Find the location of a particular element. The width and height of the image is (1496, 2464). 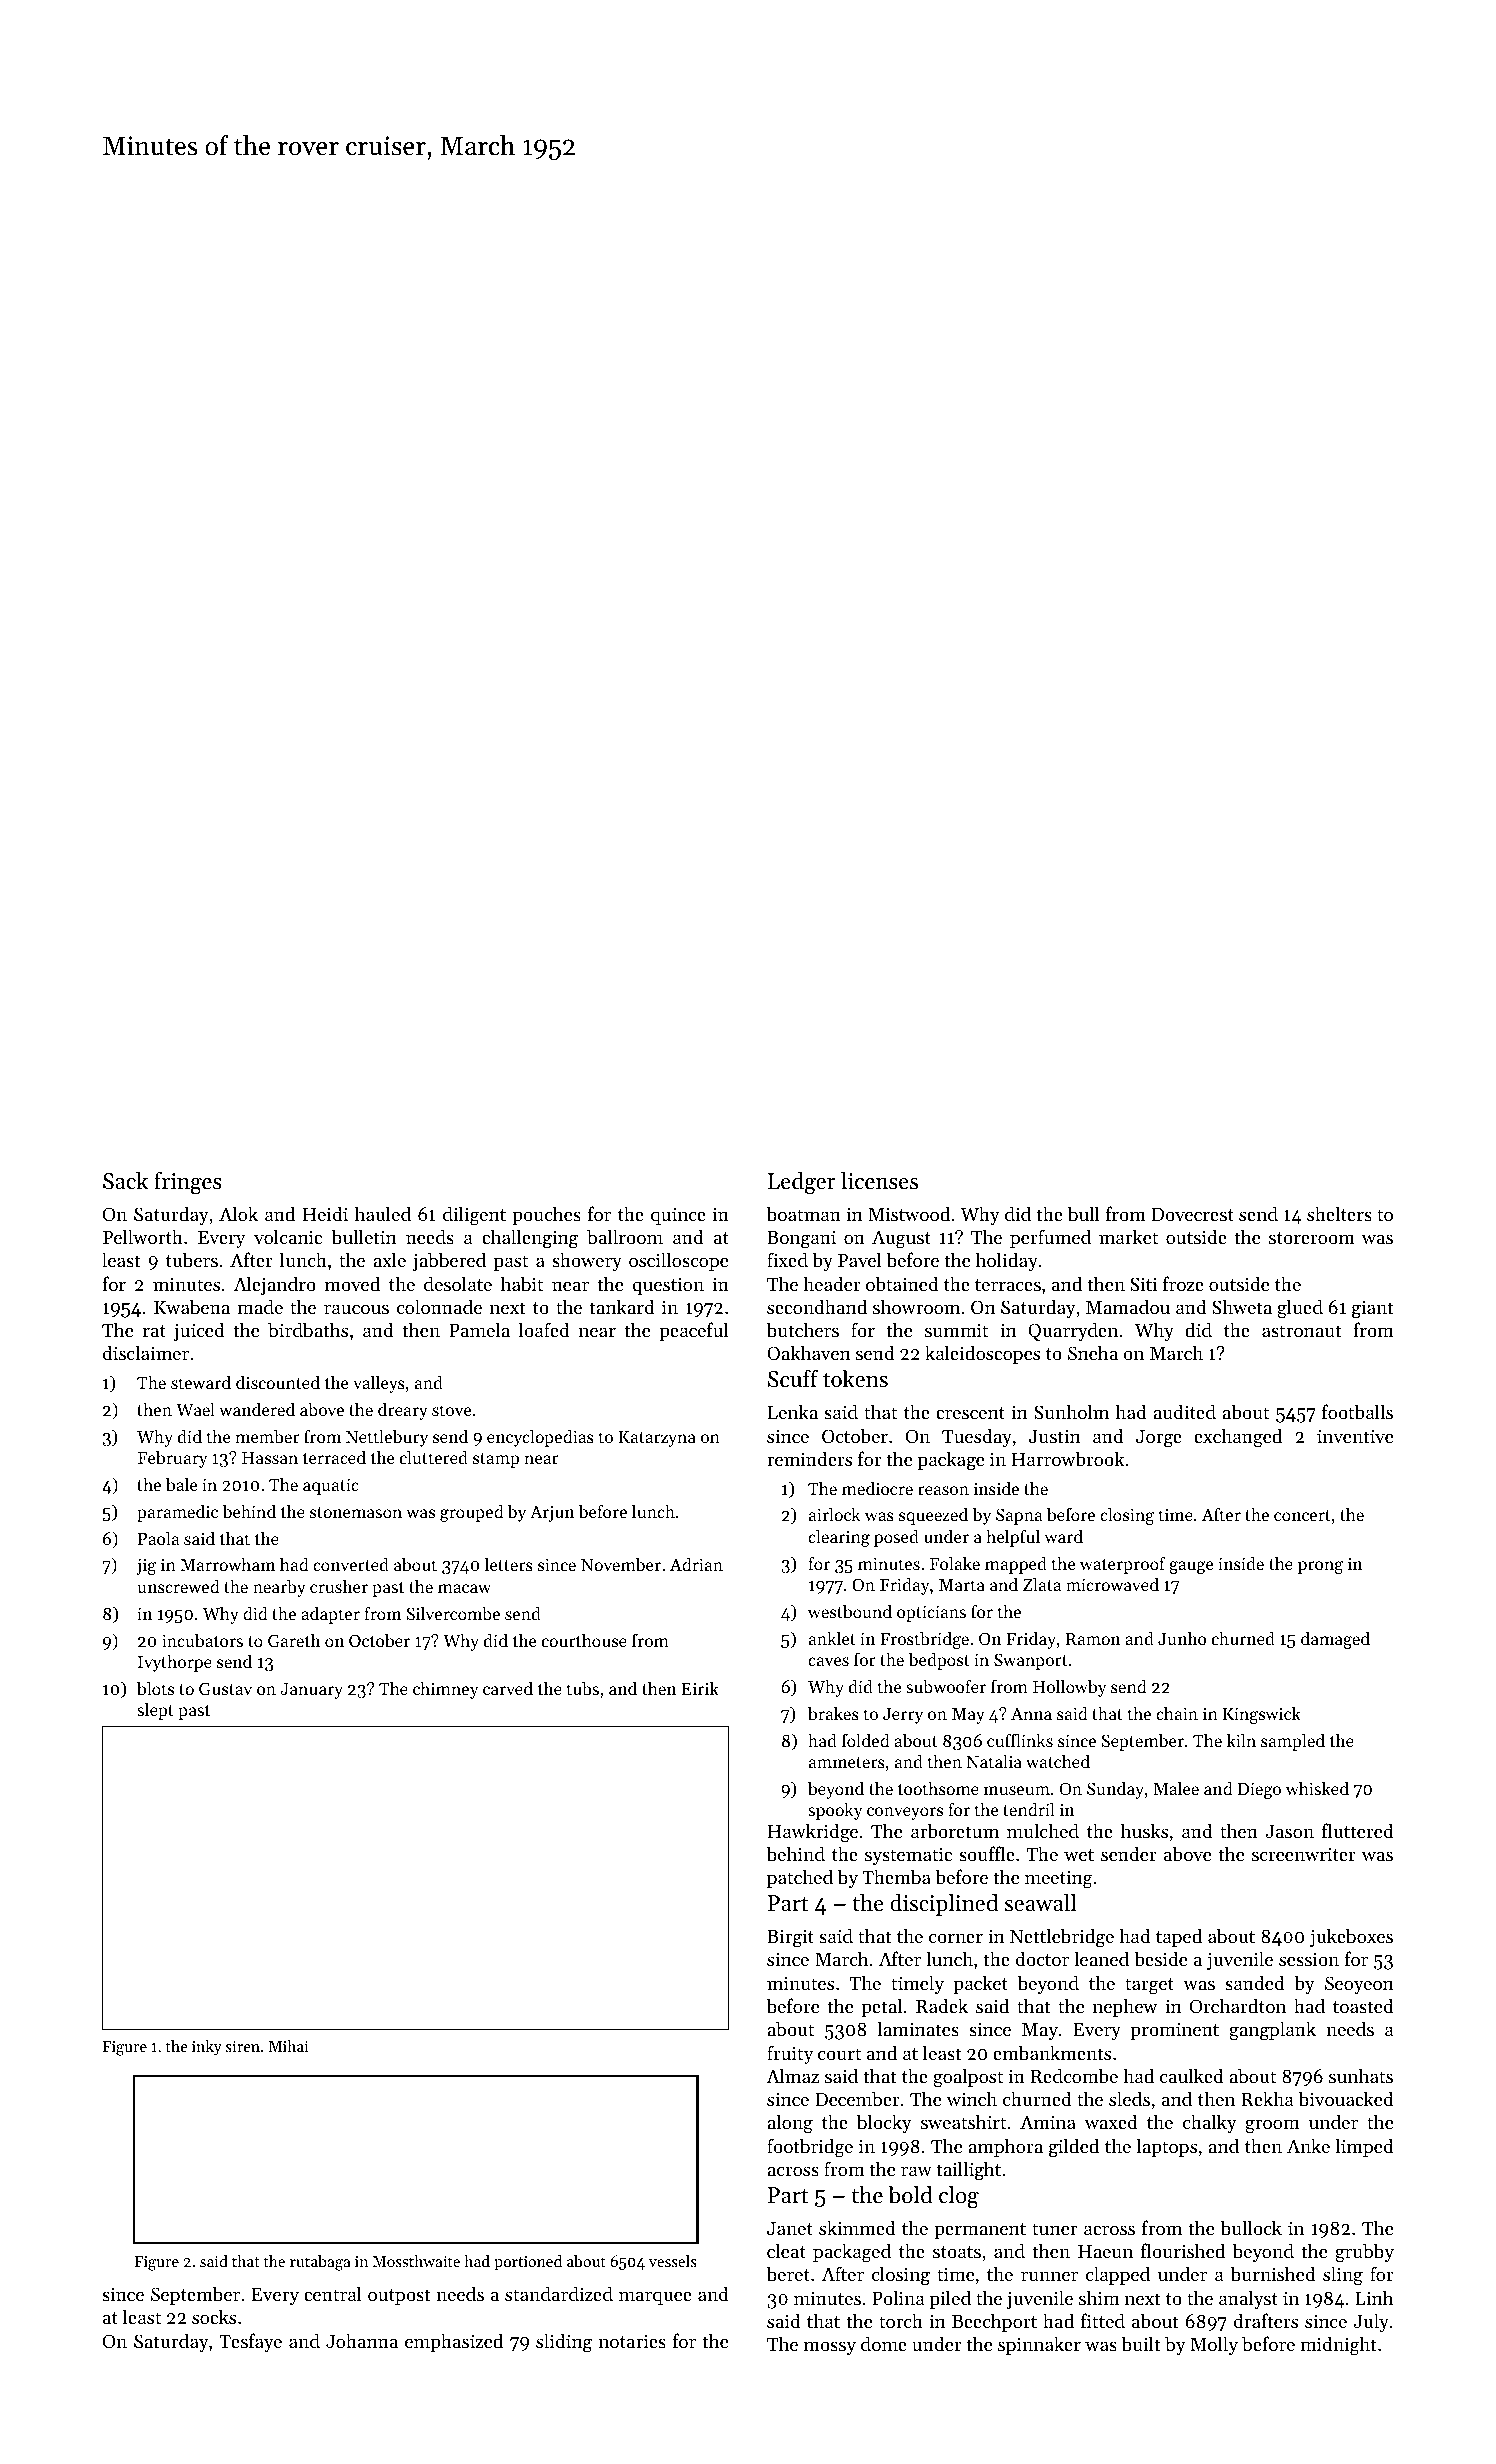

obtained is located at coordinates (902, 1283).
